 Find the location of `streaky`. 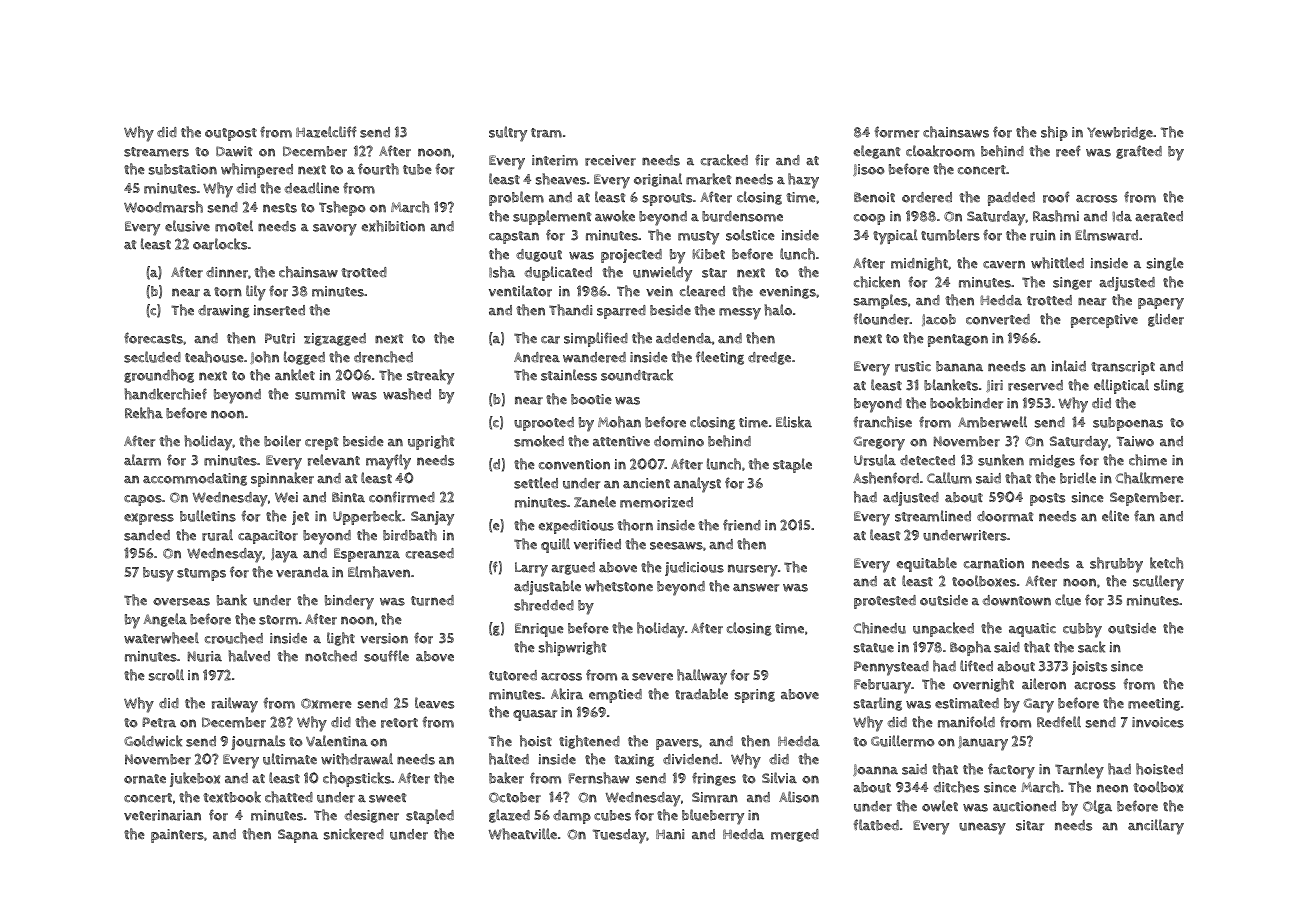

streaky is located at coordinates (430, 377).
